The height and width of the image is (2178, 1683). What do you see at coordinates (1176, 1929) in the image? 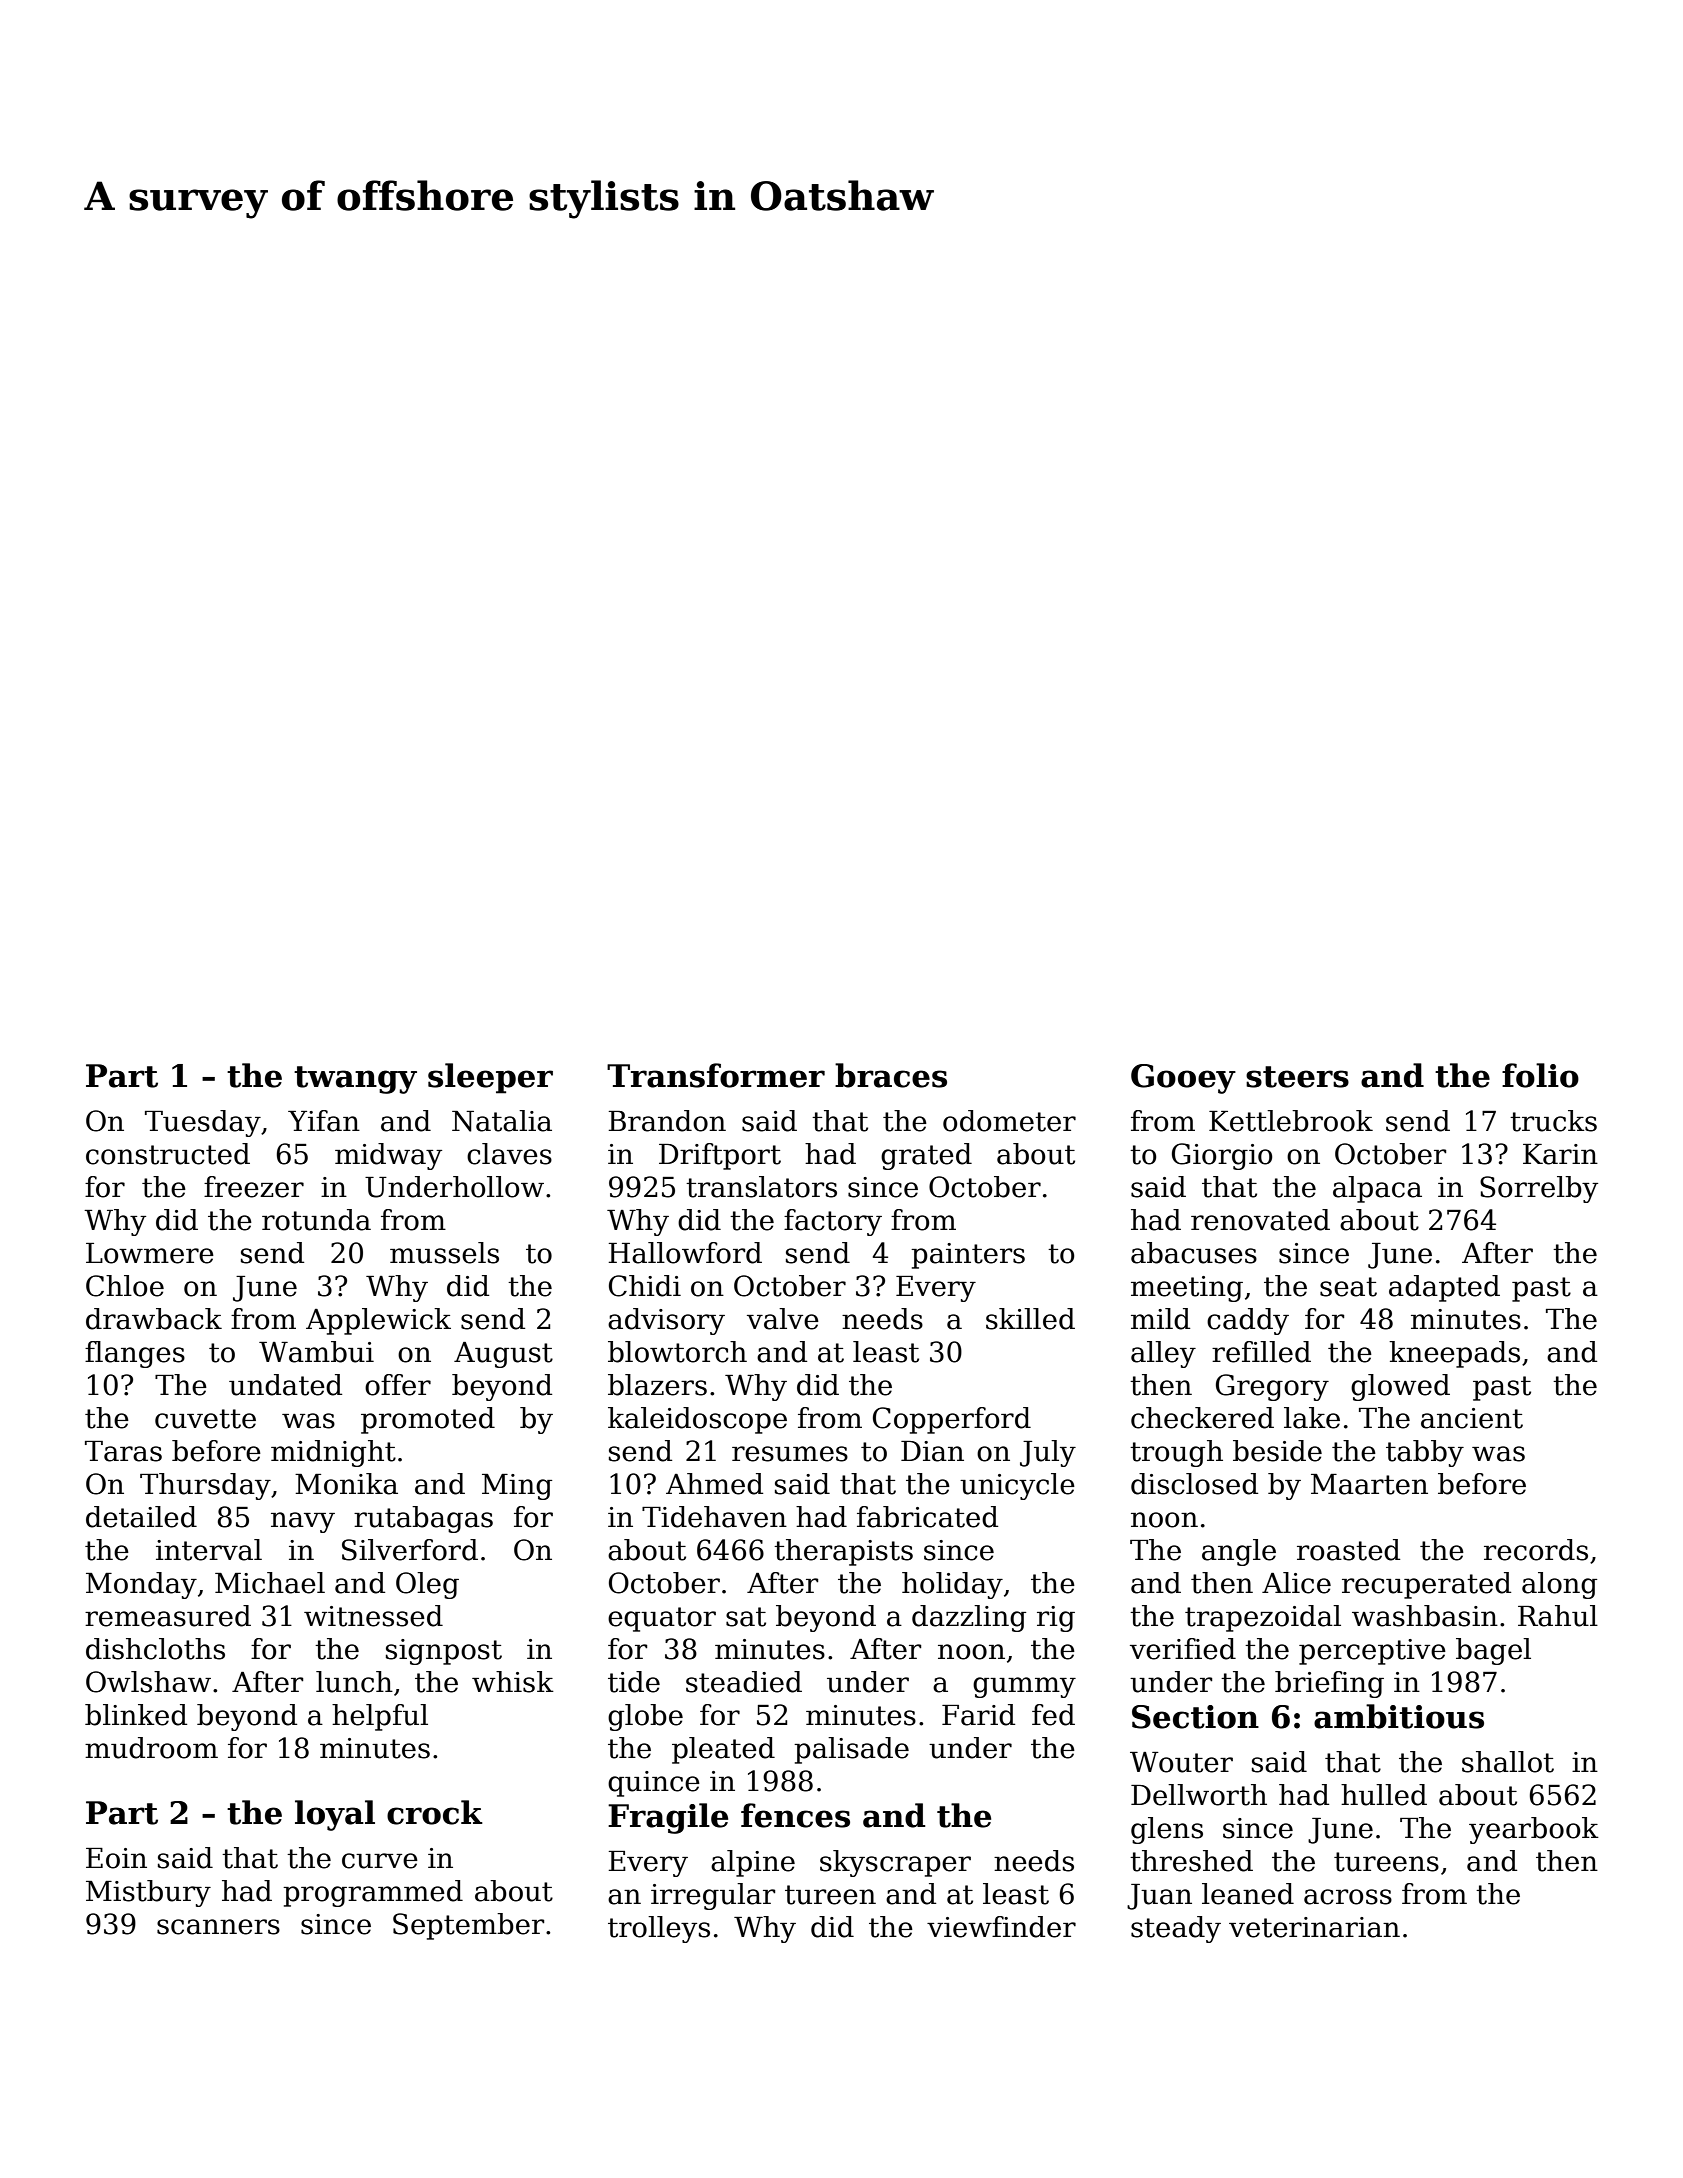
I see `steady` at bounding box center [1176, 1929].
